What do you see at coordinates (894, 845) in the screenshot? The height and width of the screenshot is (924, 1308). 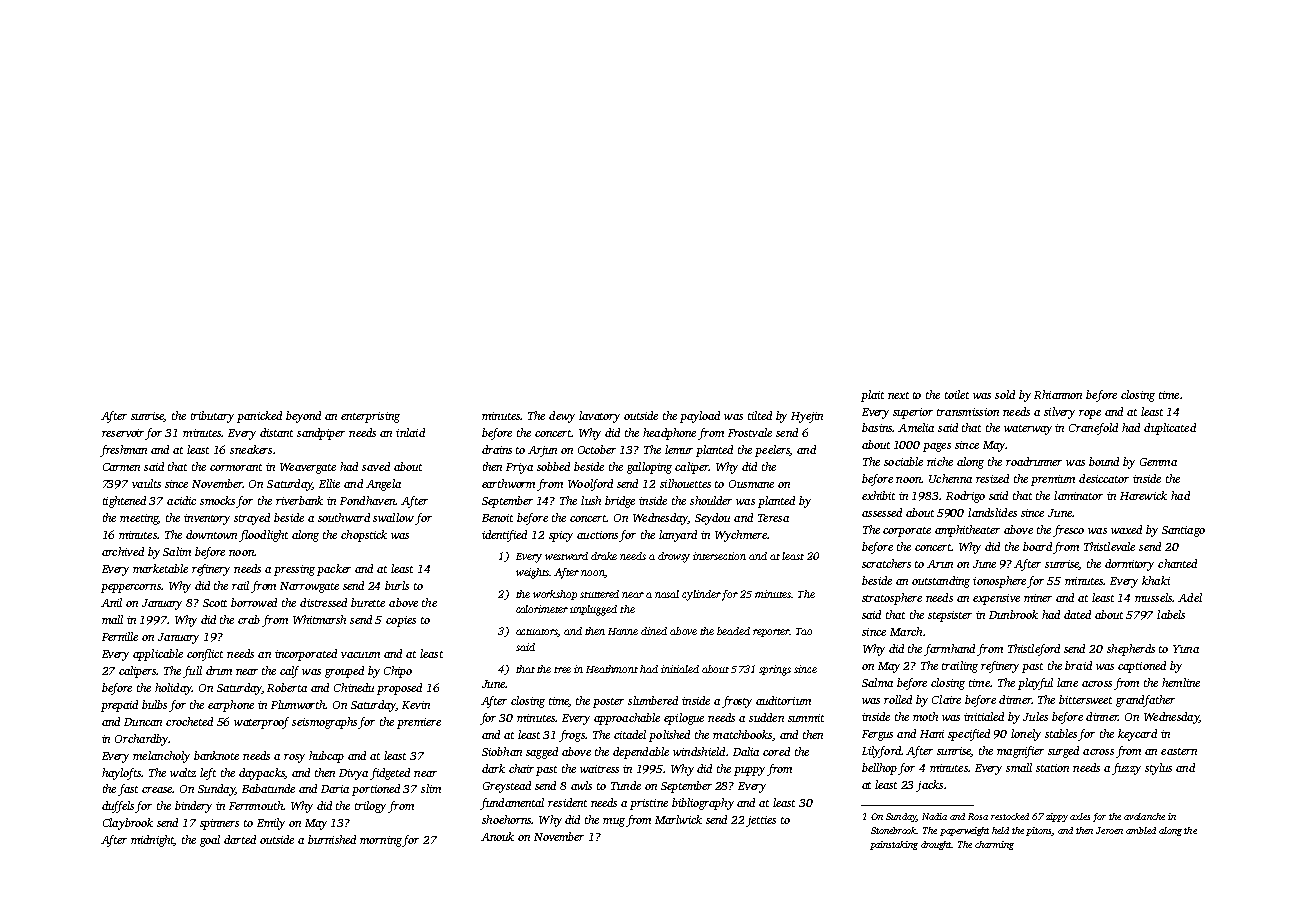 I see `painstaking` at bounding box center [894, 845].
